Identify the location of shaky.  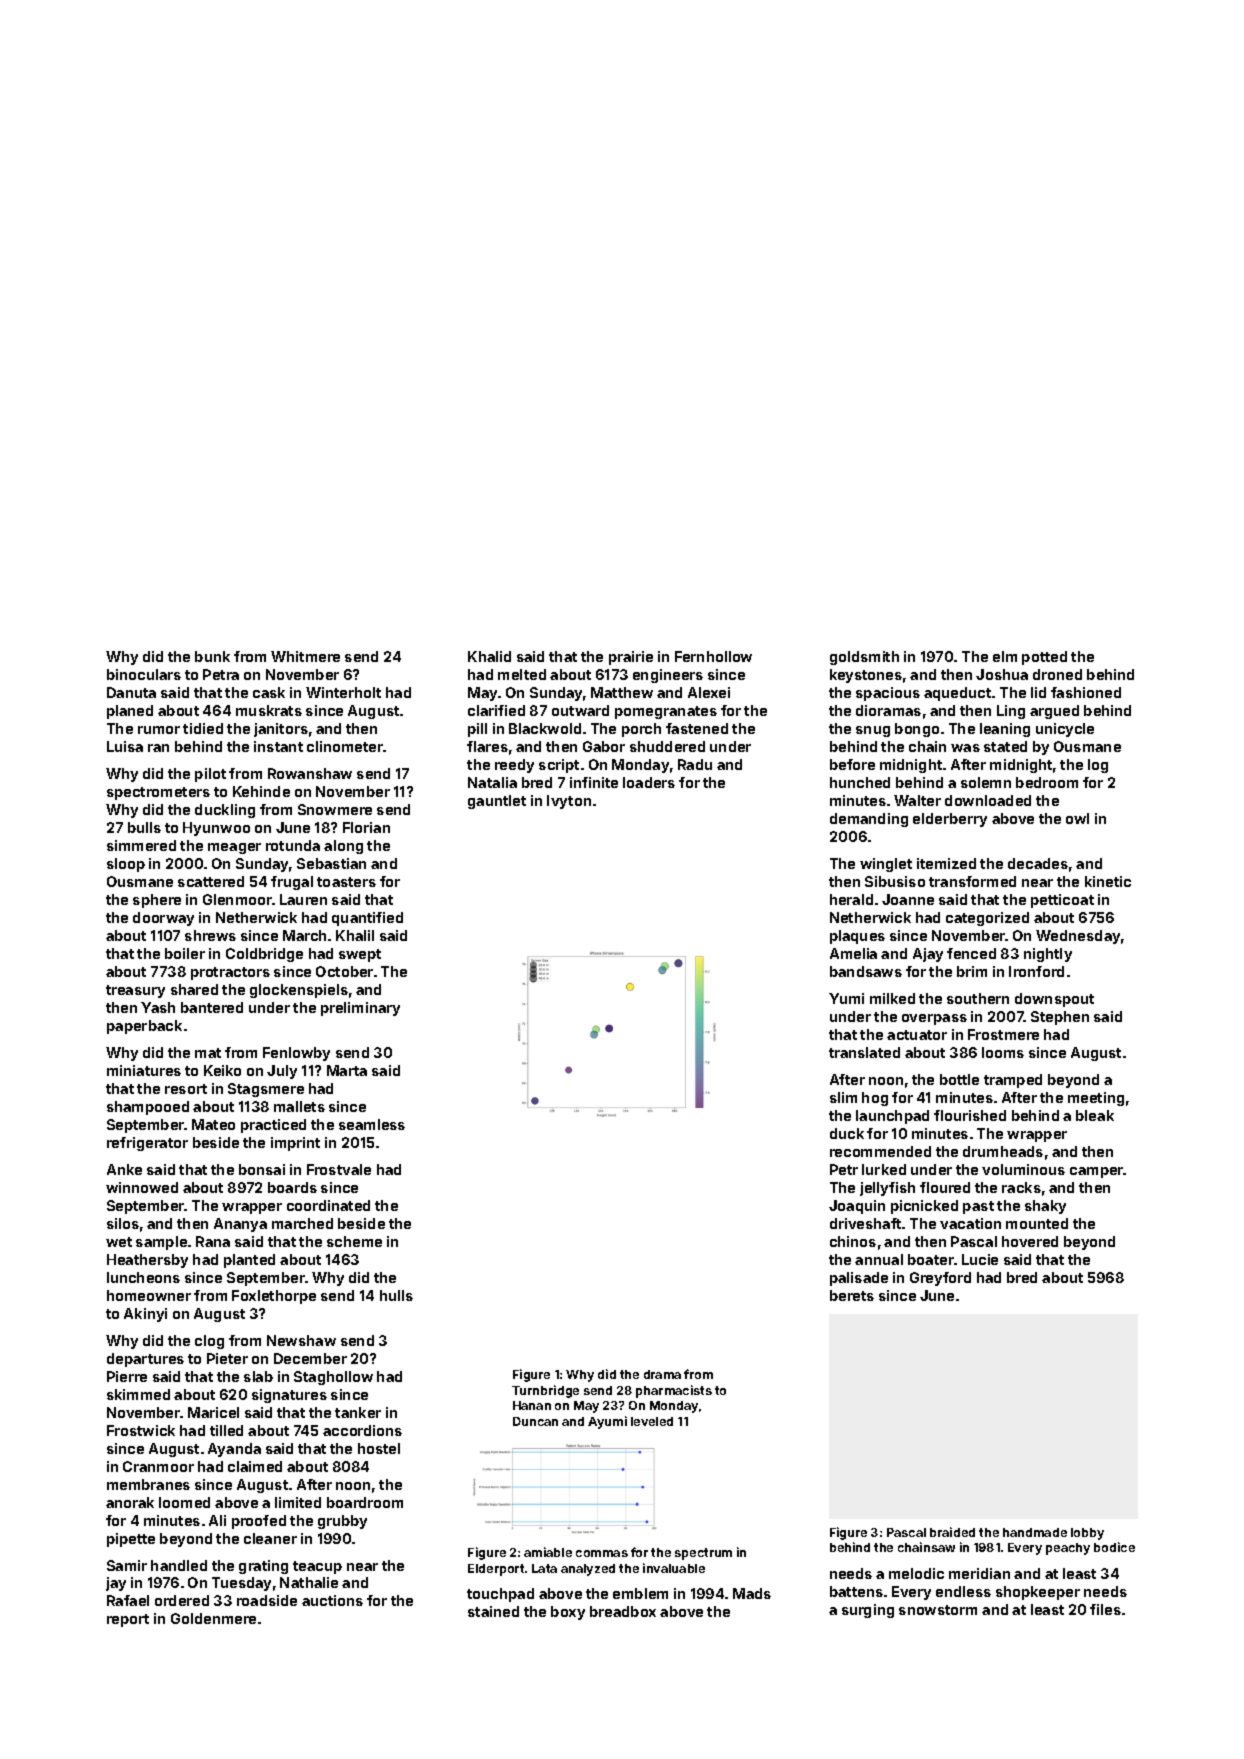
(1045, 1207).
